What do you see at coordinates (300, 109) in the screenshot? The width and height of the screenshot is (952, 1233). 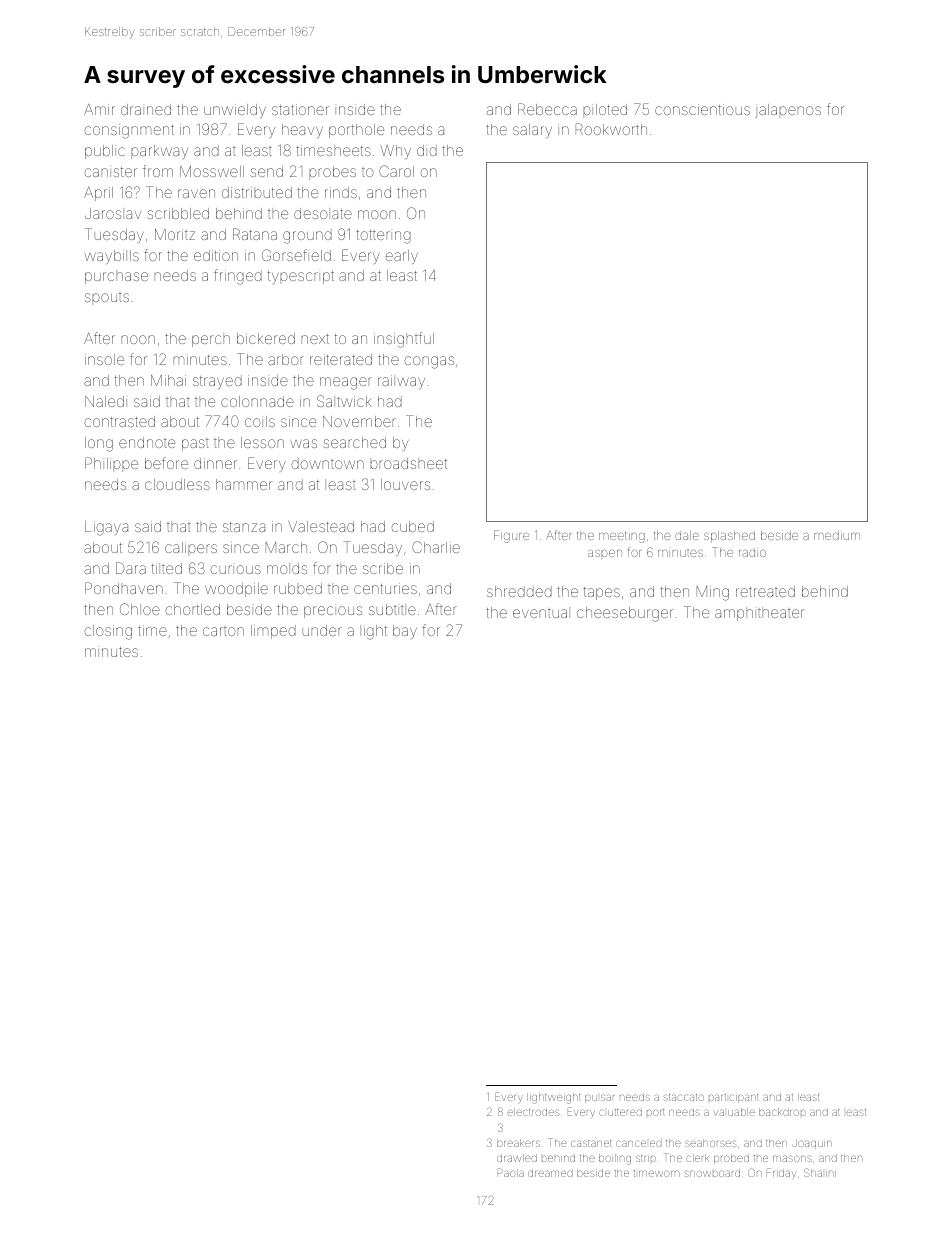 I see `stationer` at bounding box center [300, 109].
